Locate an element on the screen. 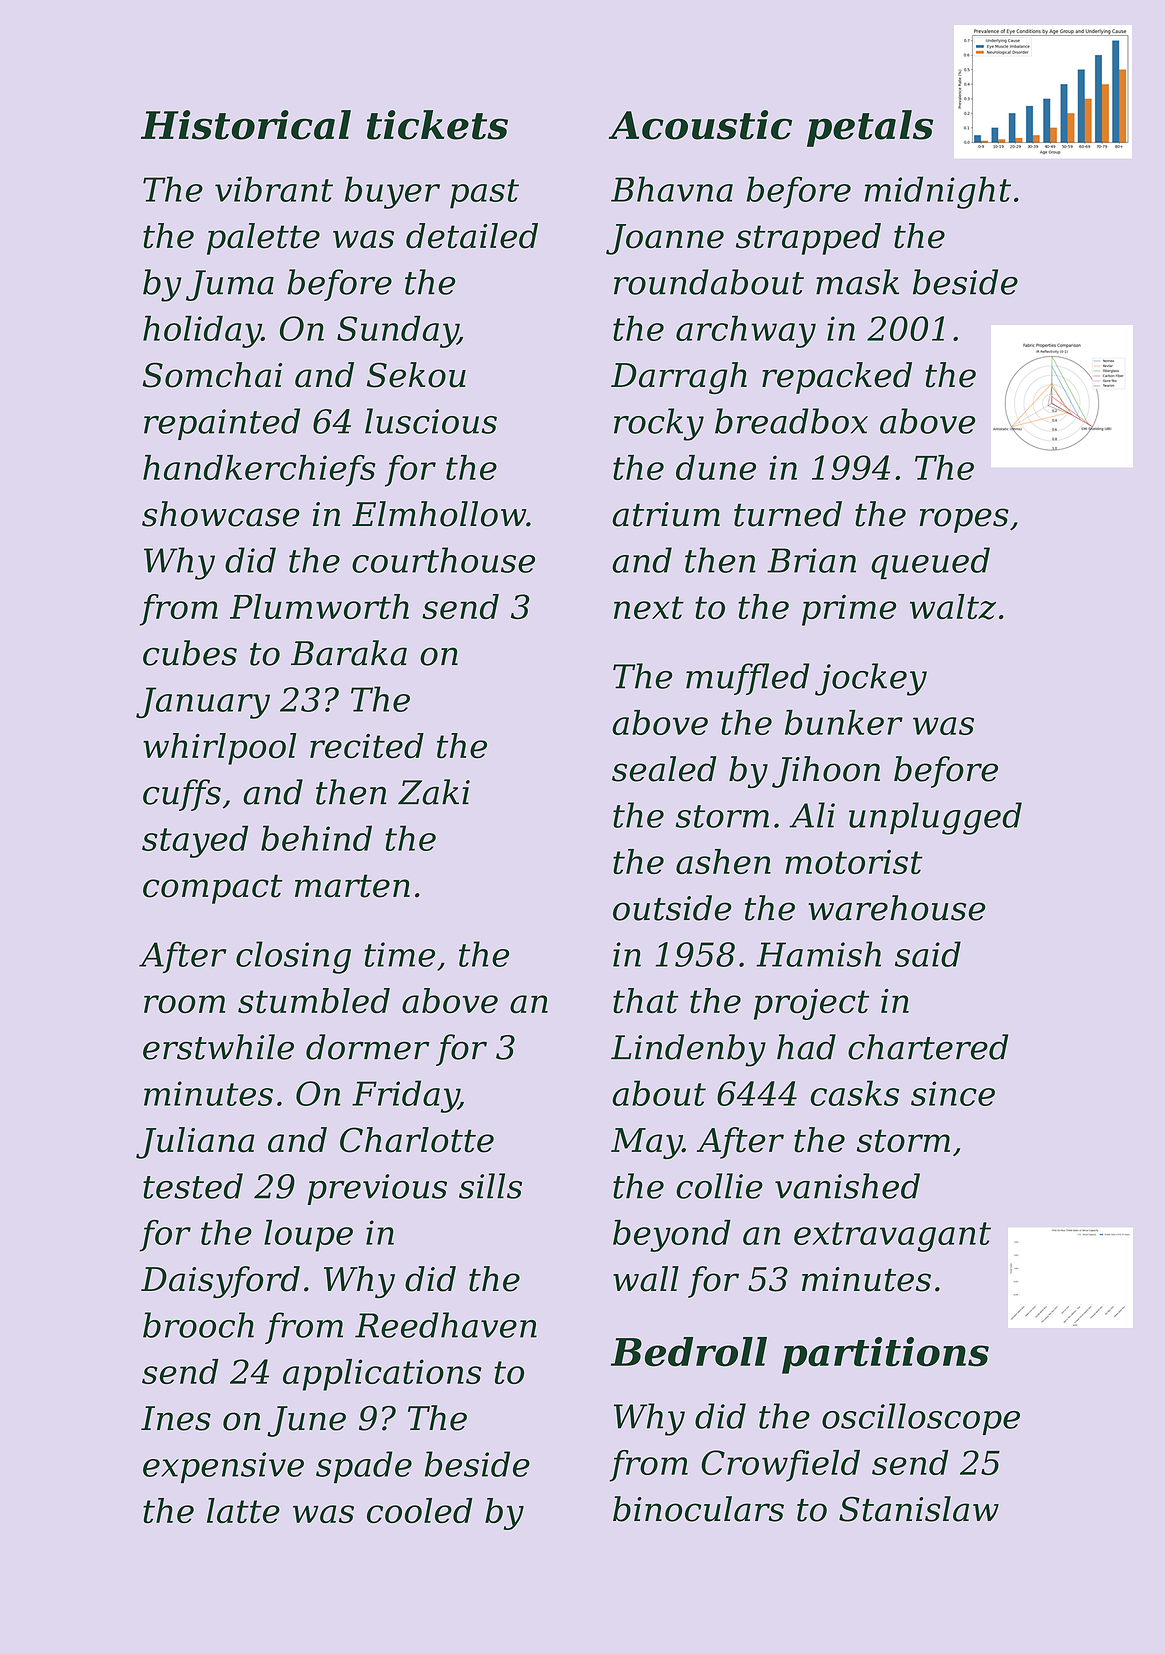 This screenshot has height=1654, width=1165. sills is located at coordinates (490, 1186).
